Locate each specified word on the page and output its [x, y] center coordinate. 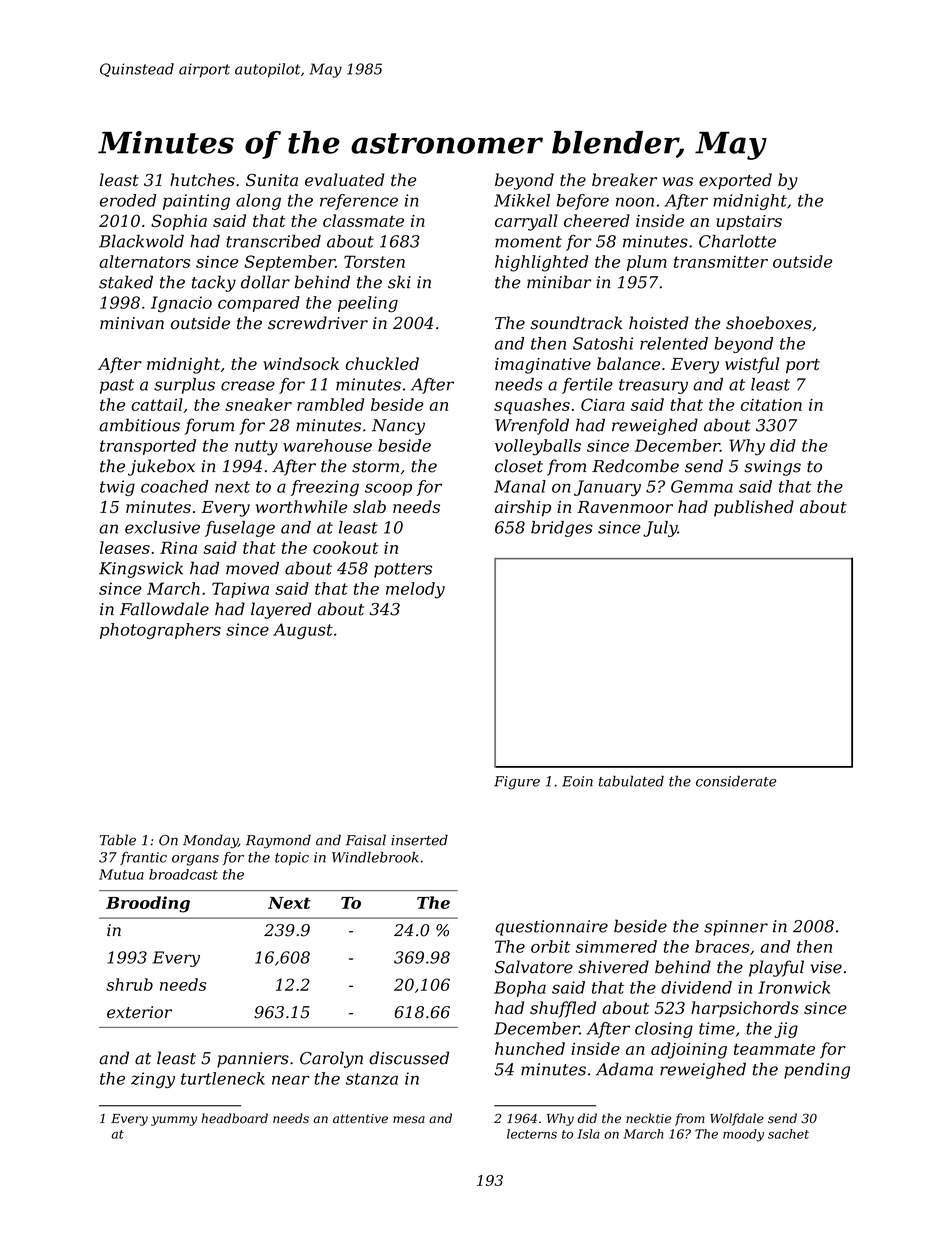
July [660, 529]
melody [415, 590]
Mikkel [522, 200]
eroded [128, 200]
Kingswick [141, 569]
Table [118, 840]
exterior [139, 1012]
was [678, 182]
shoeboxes [769, 323]
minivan [132, 323]
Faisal [366, 840]
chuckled [382, 363]
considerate [736, 781]
